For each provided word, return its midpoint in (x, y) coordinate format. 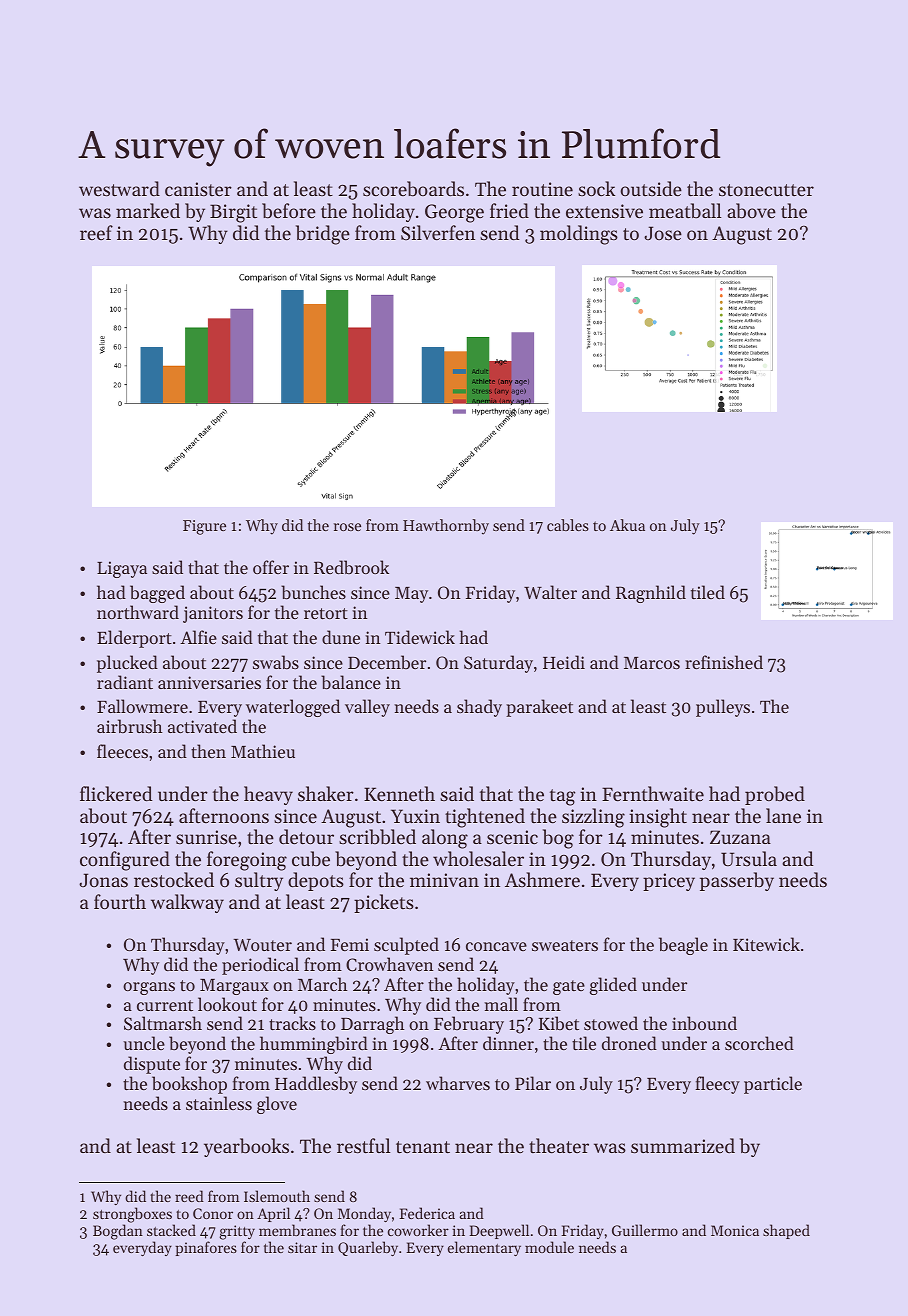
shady (479, 708)
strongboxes (132, 1215)
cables (568, 525)
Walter (550, 592)
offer (271, 567)
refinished (724, 662)
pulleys (723, 708)
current (165, 1005)
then (208, 751)
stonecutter (766, 190)
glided (613, 986)
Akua (627, 525)
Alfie (198, 637)
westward (119, 188)
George (454, 213)
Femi (350, 944)
